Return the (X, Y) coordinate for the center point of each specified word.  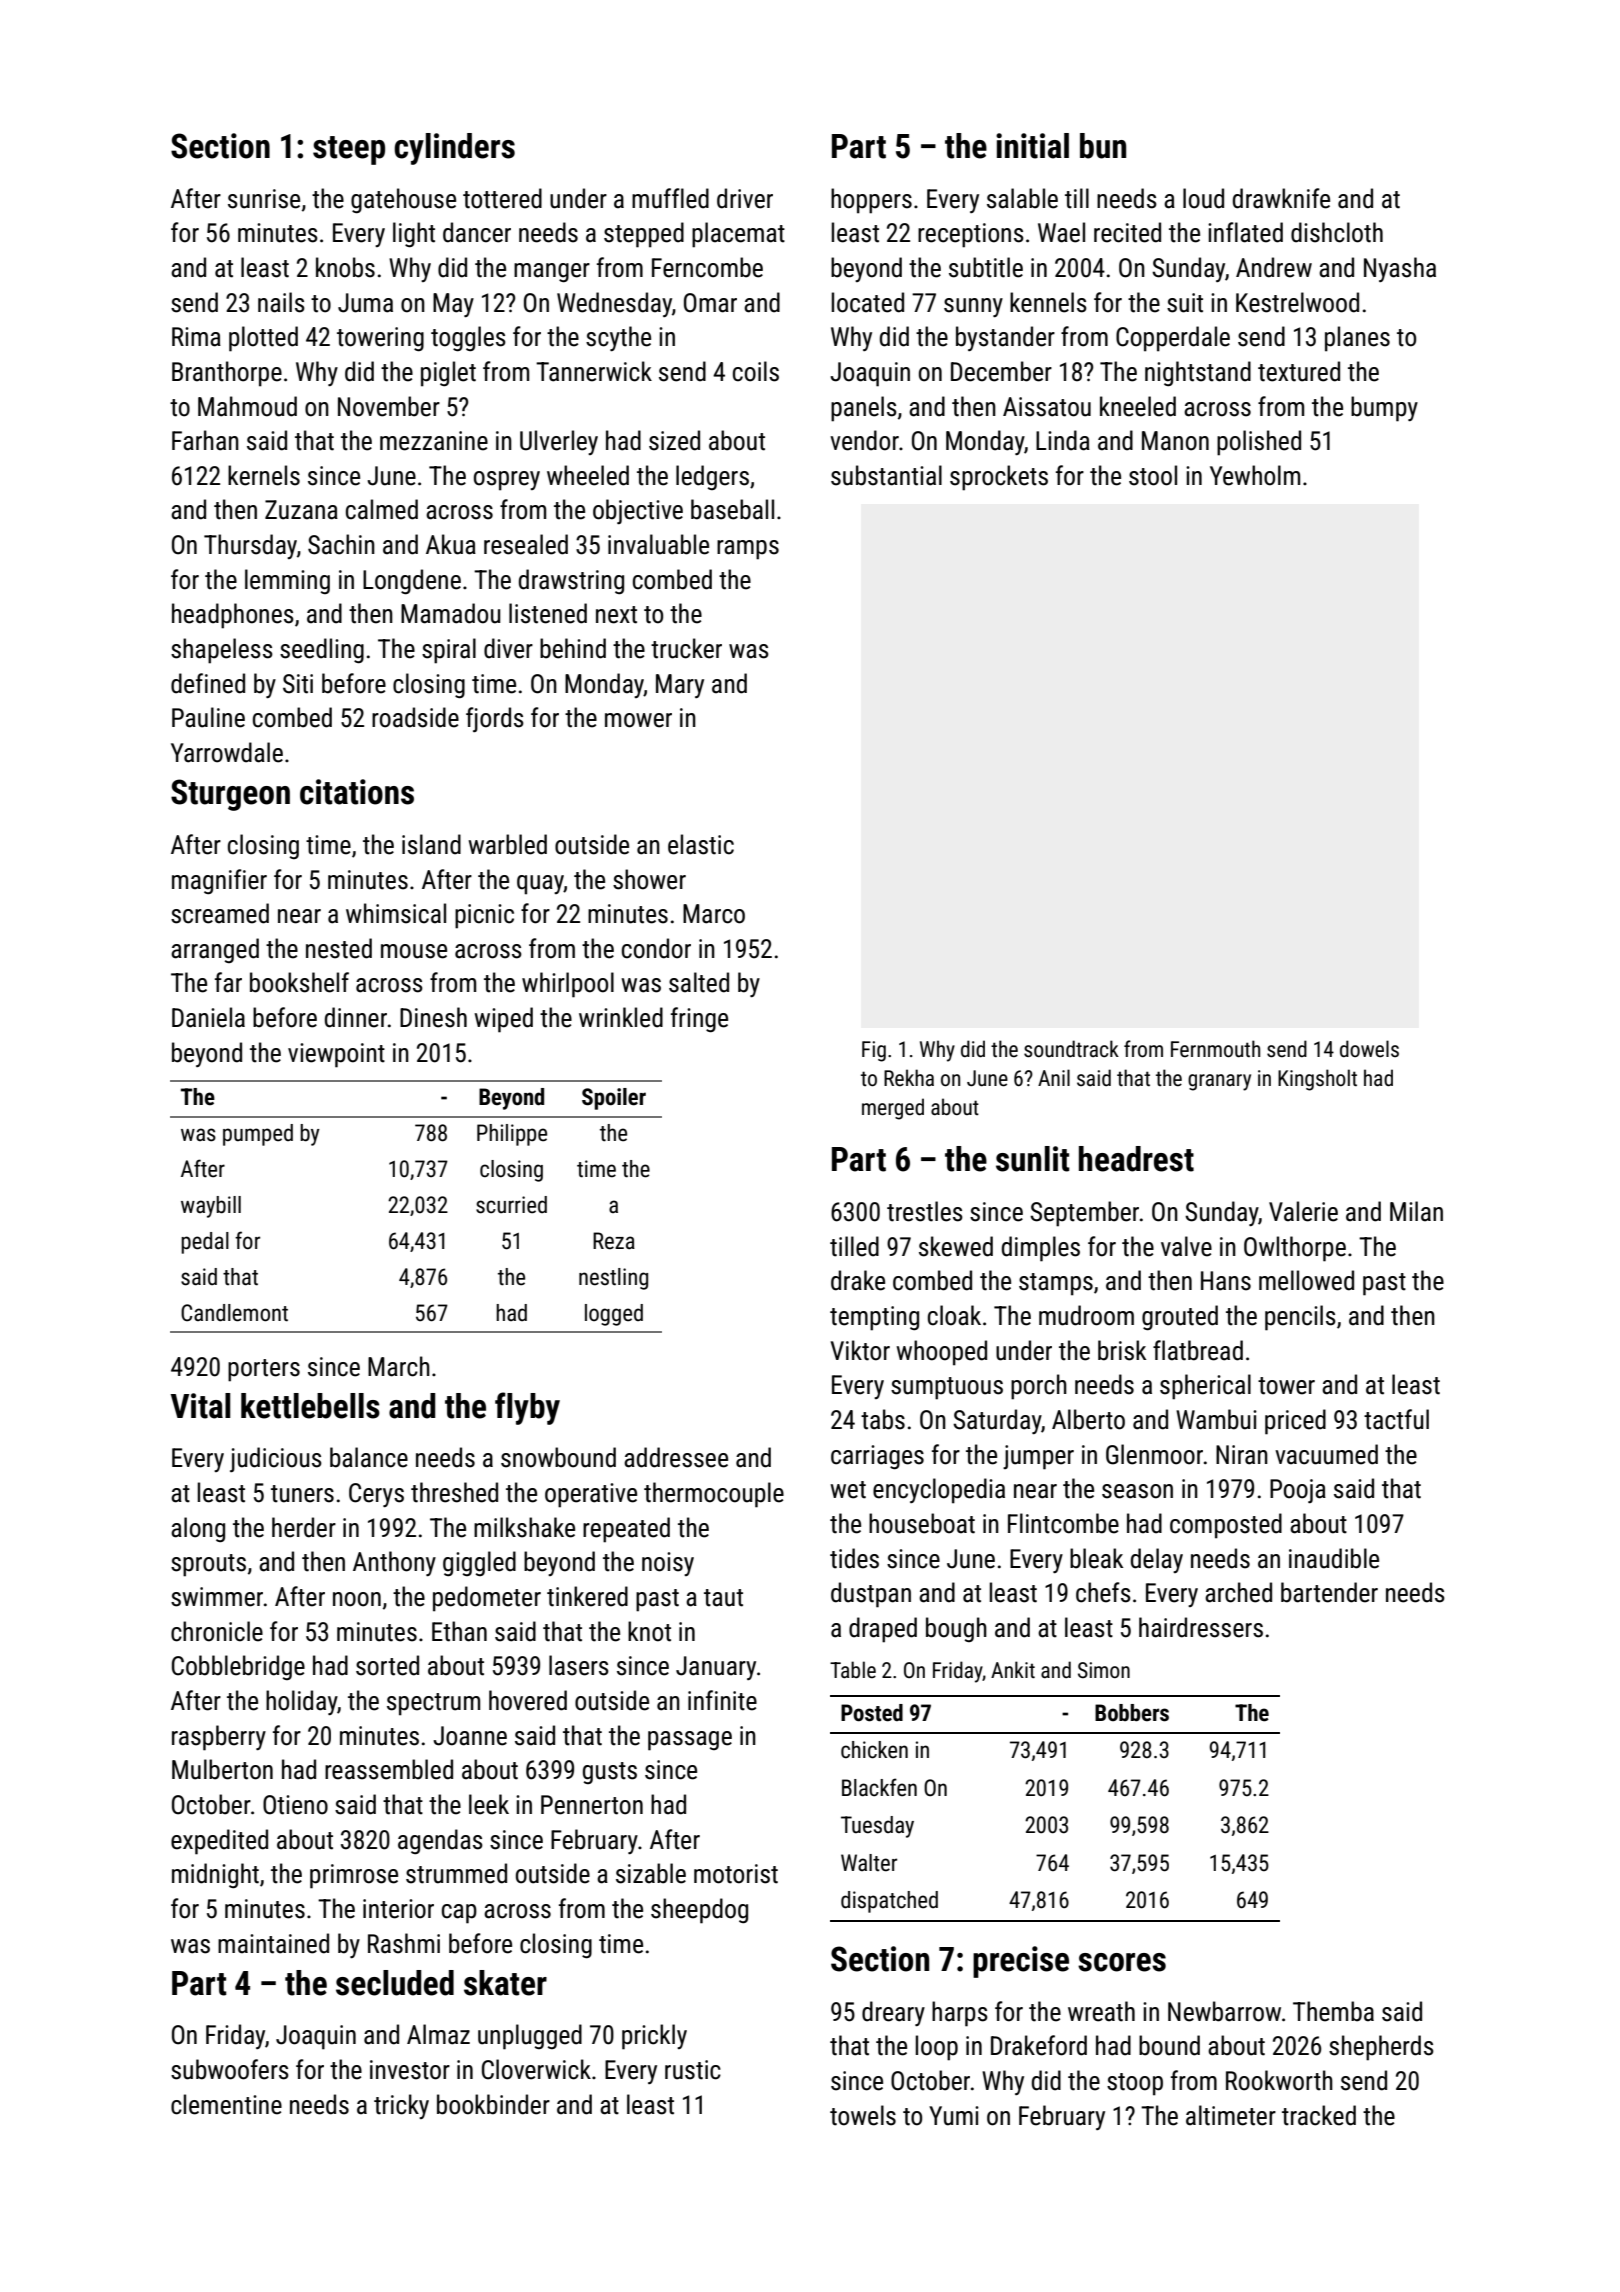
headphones (233, 616)
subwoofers (230, 2069)
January (716, 1668)
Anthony (394, 1563)
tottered (502, 198)
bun (1103, 146)
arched (1238, 1592)
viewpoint (336, 1055)
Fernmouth (1215, 1049)
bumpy (1384, 409)
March (399, 1366)
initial (1032, 146)
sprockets (999, 478)
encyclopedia (939, 1491)
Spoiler (614, 1099)
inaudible (1334, 1558)
